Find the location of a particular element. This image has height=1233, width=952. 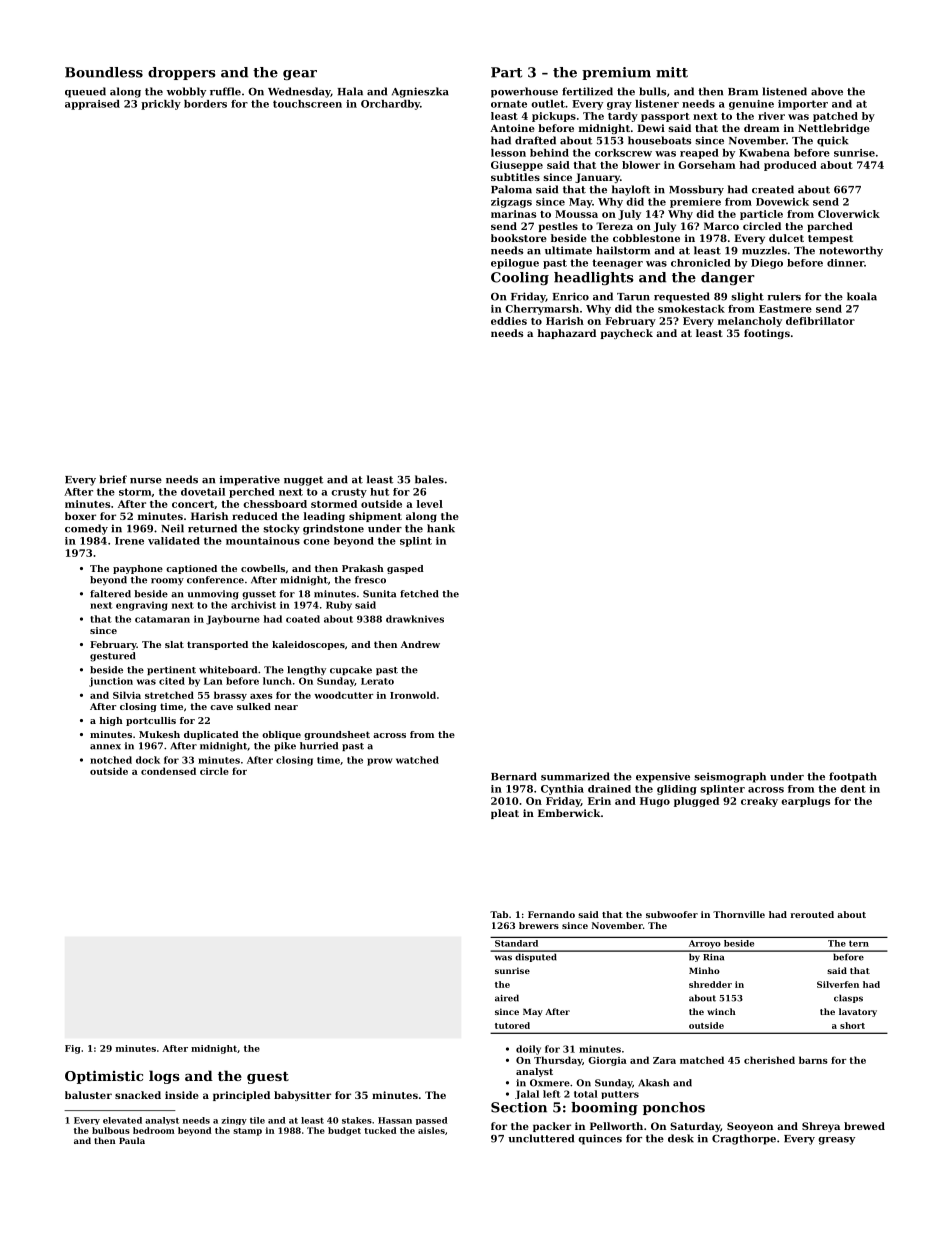

aired is located at coordinates (507, 998).
